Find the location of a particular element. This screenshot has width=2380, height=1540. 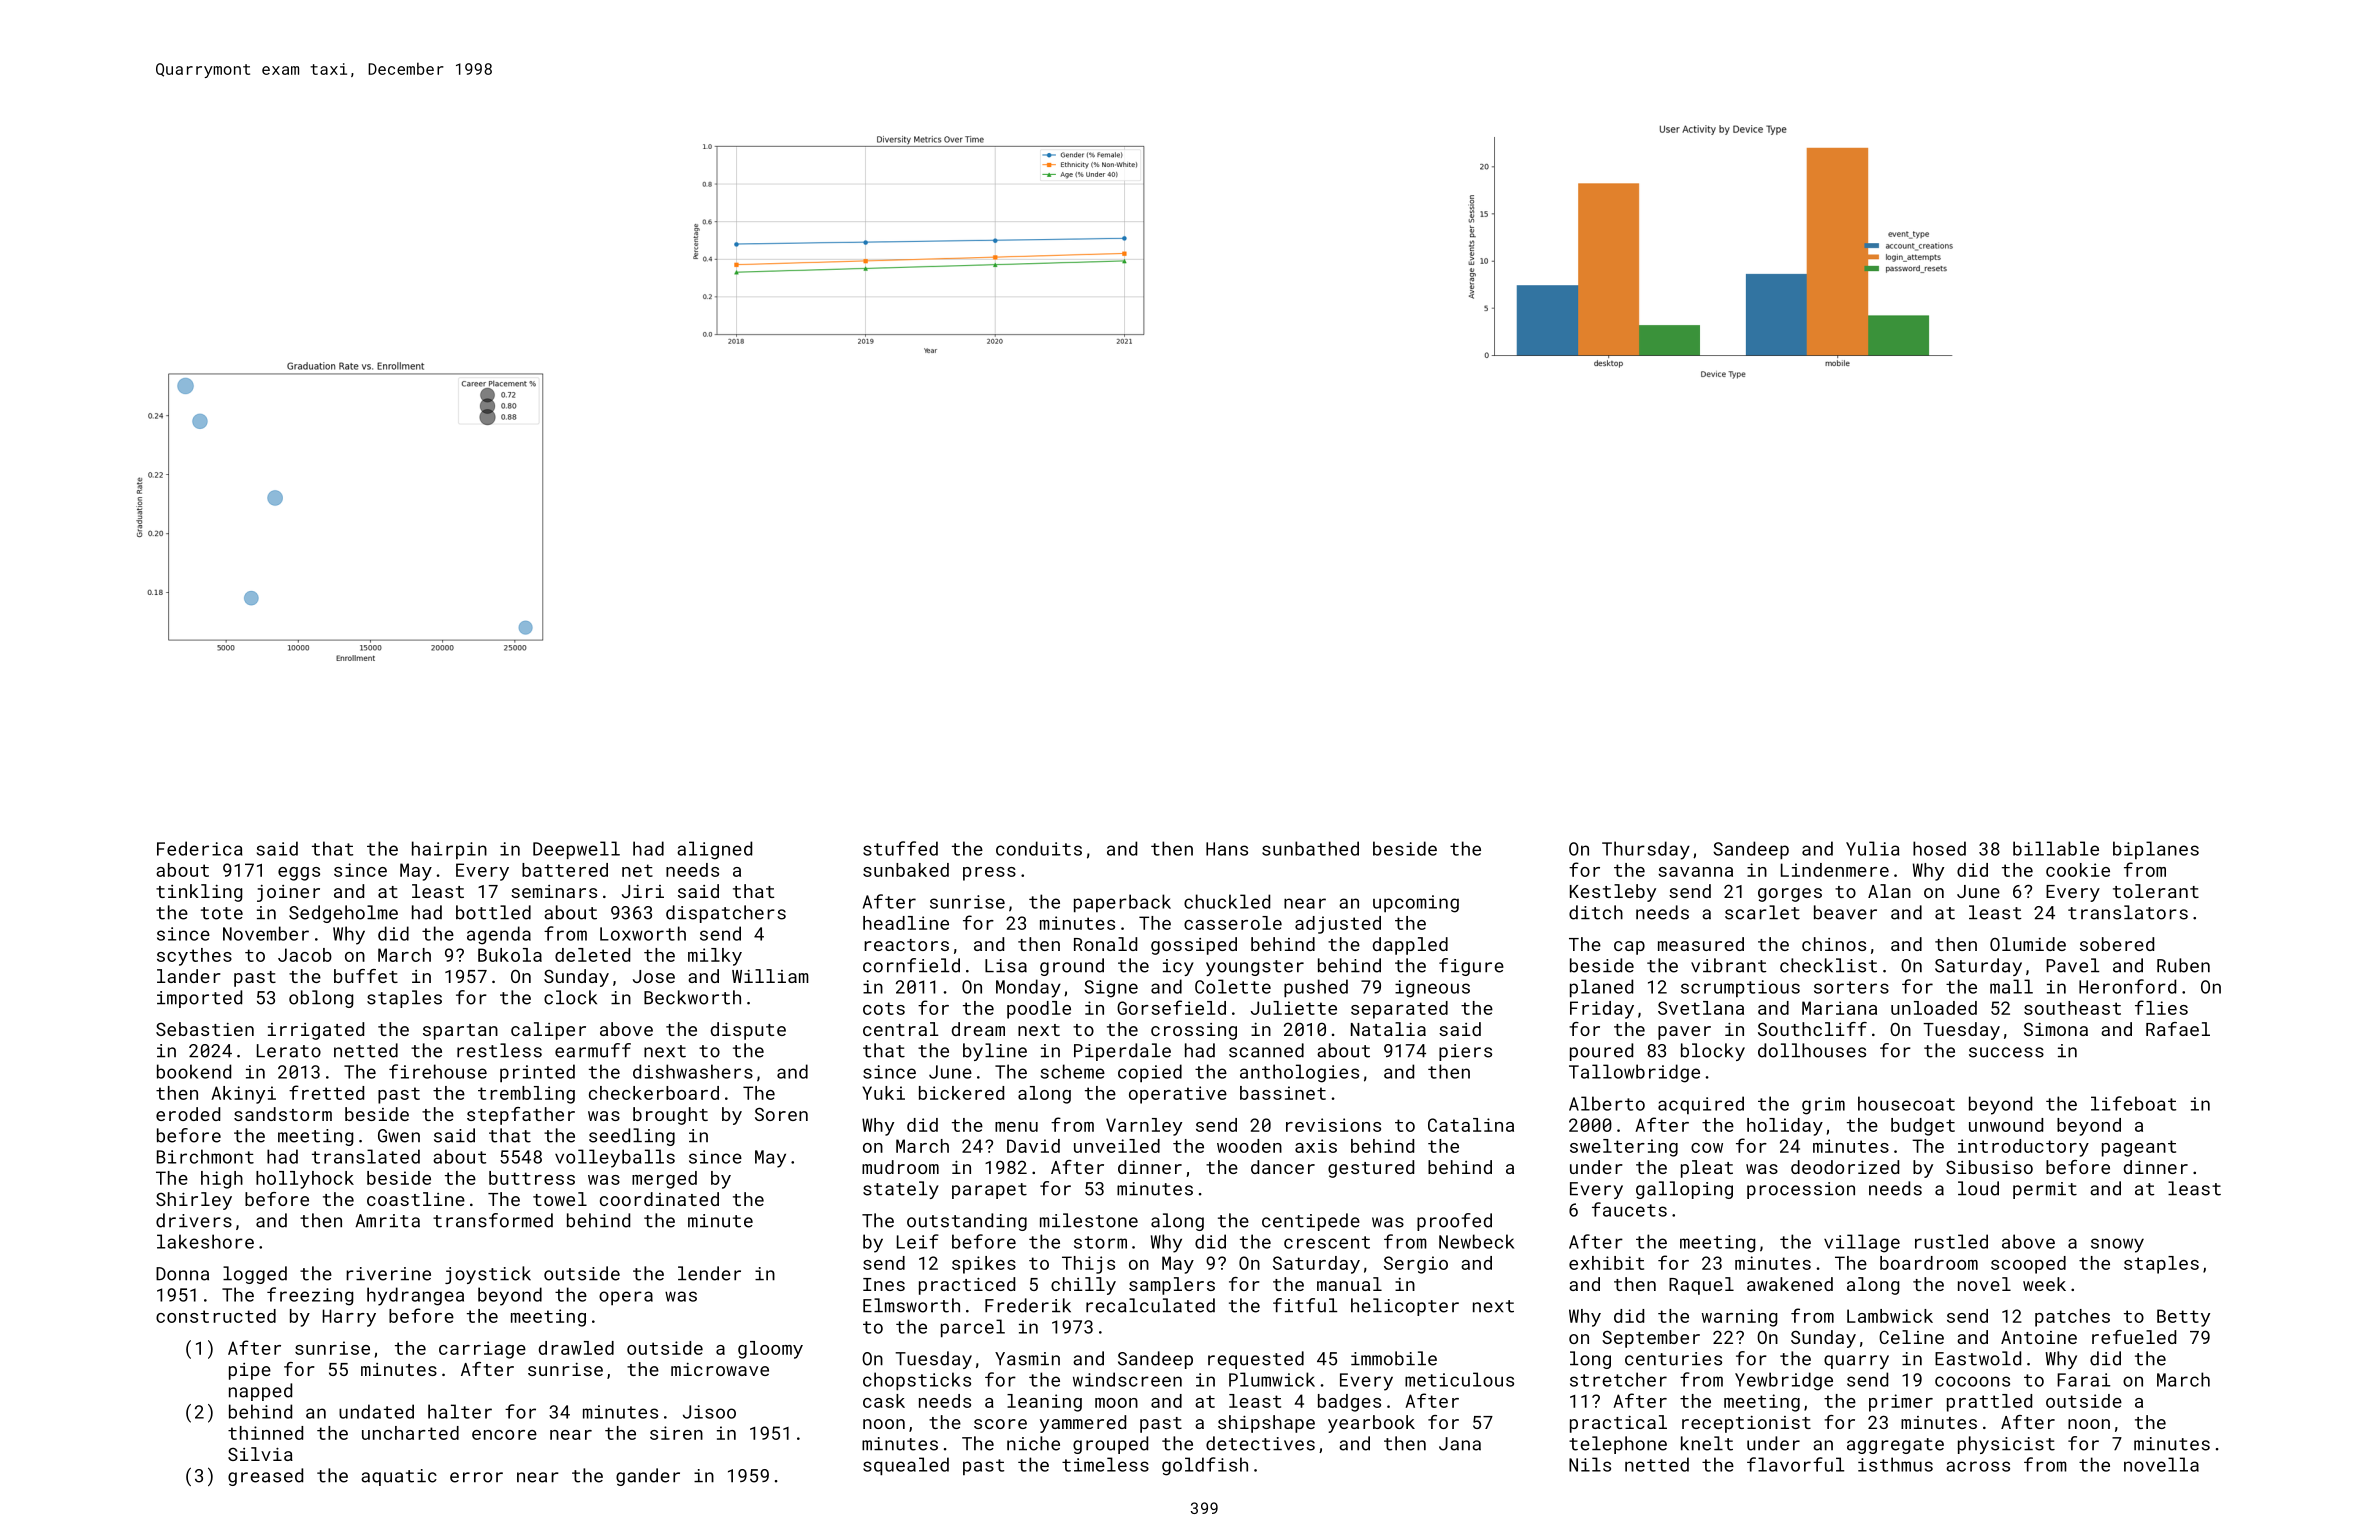

casserole is located at coordinates (1233, 923).
